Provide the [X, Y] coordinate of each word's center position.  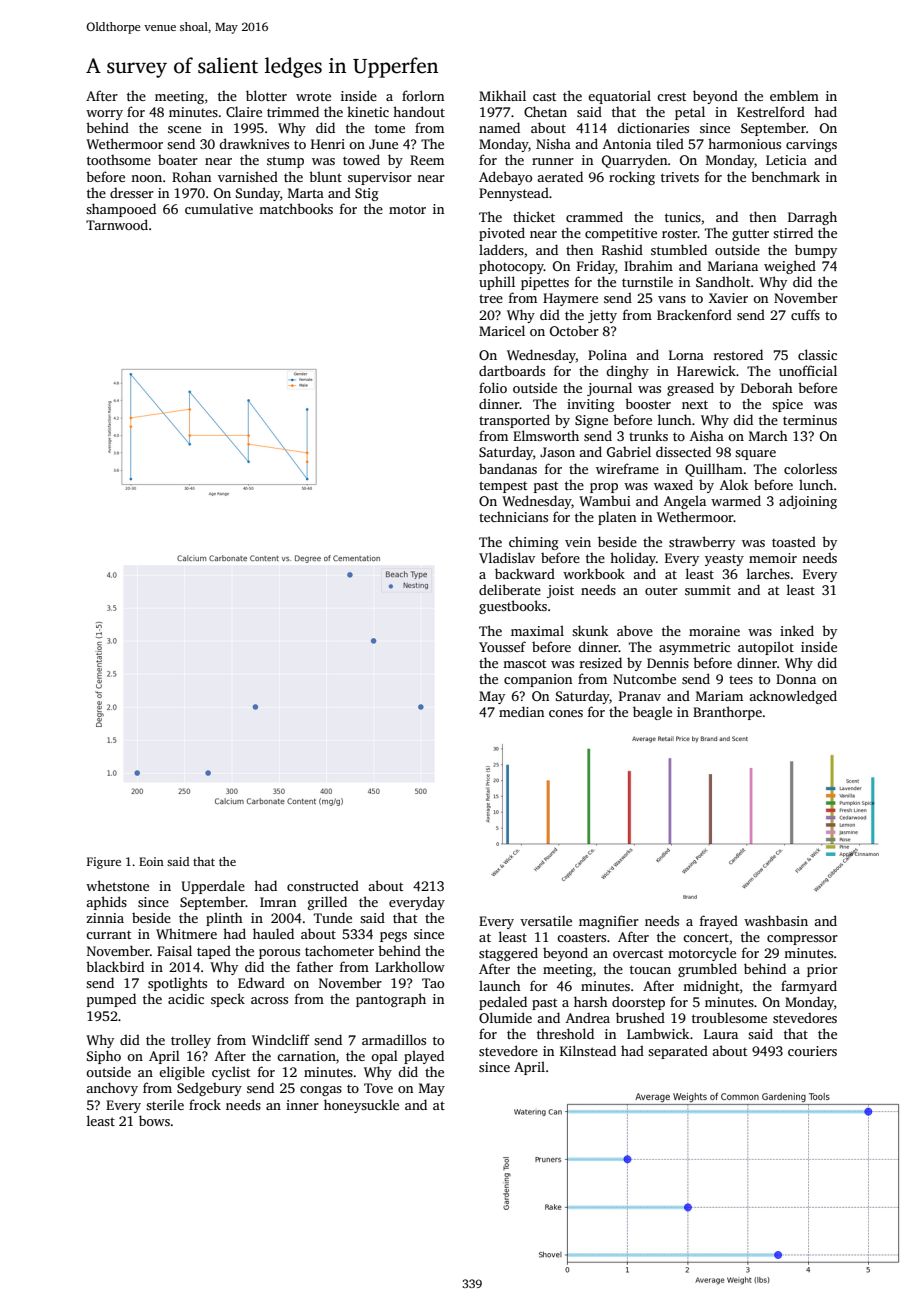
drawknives [254, 143]
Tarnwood [117, 224]
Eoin [151, 861]
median [521, 711]
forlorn [423, 95]
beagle [652, 713]
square [755, 455]
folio [493, 387]
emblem [794, 95]
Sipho [104, 1057]
